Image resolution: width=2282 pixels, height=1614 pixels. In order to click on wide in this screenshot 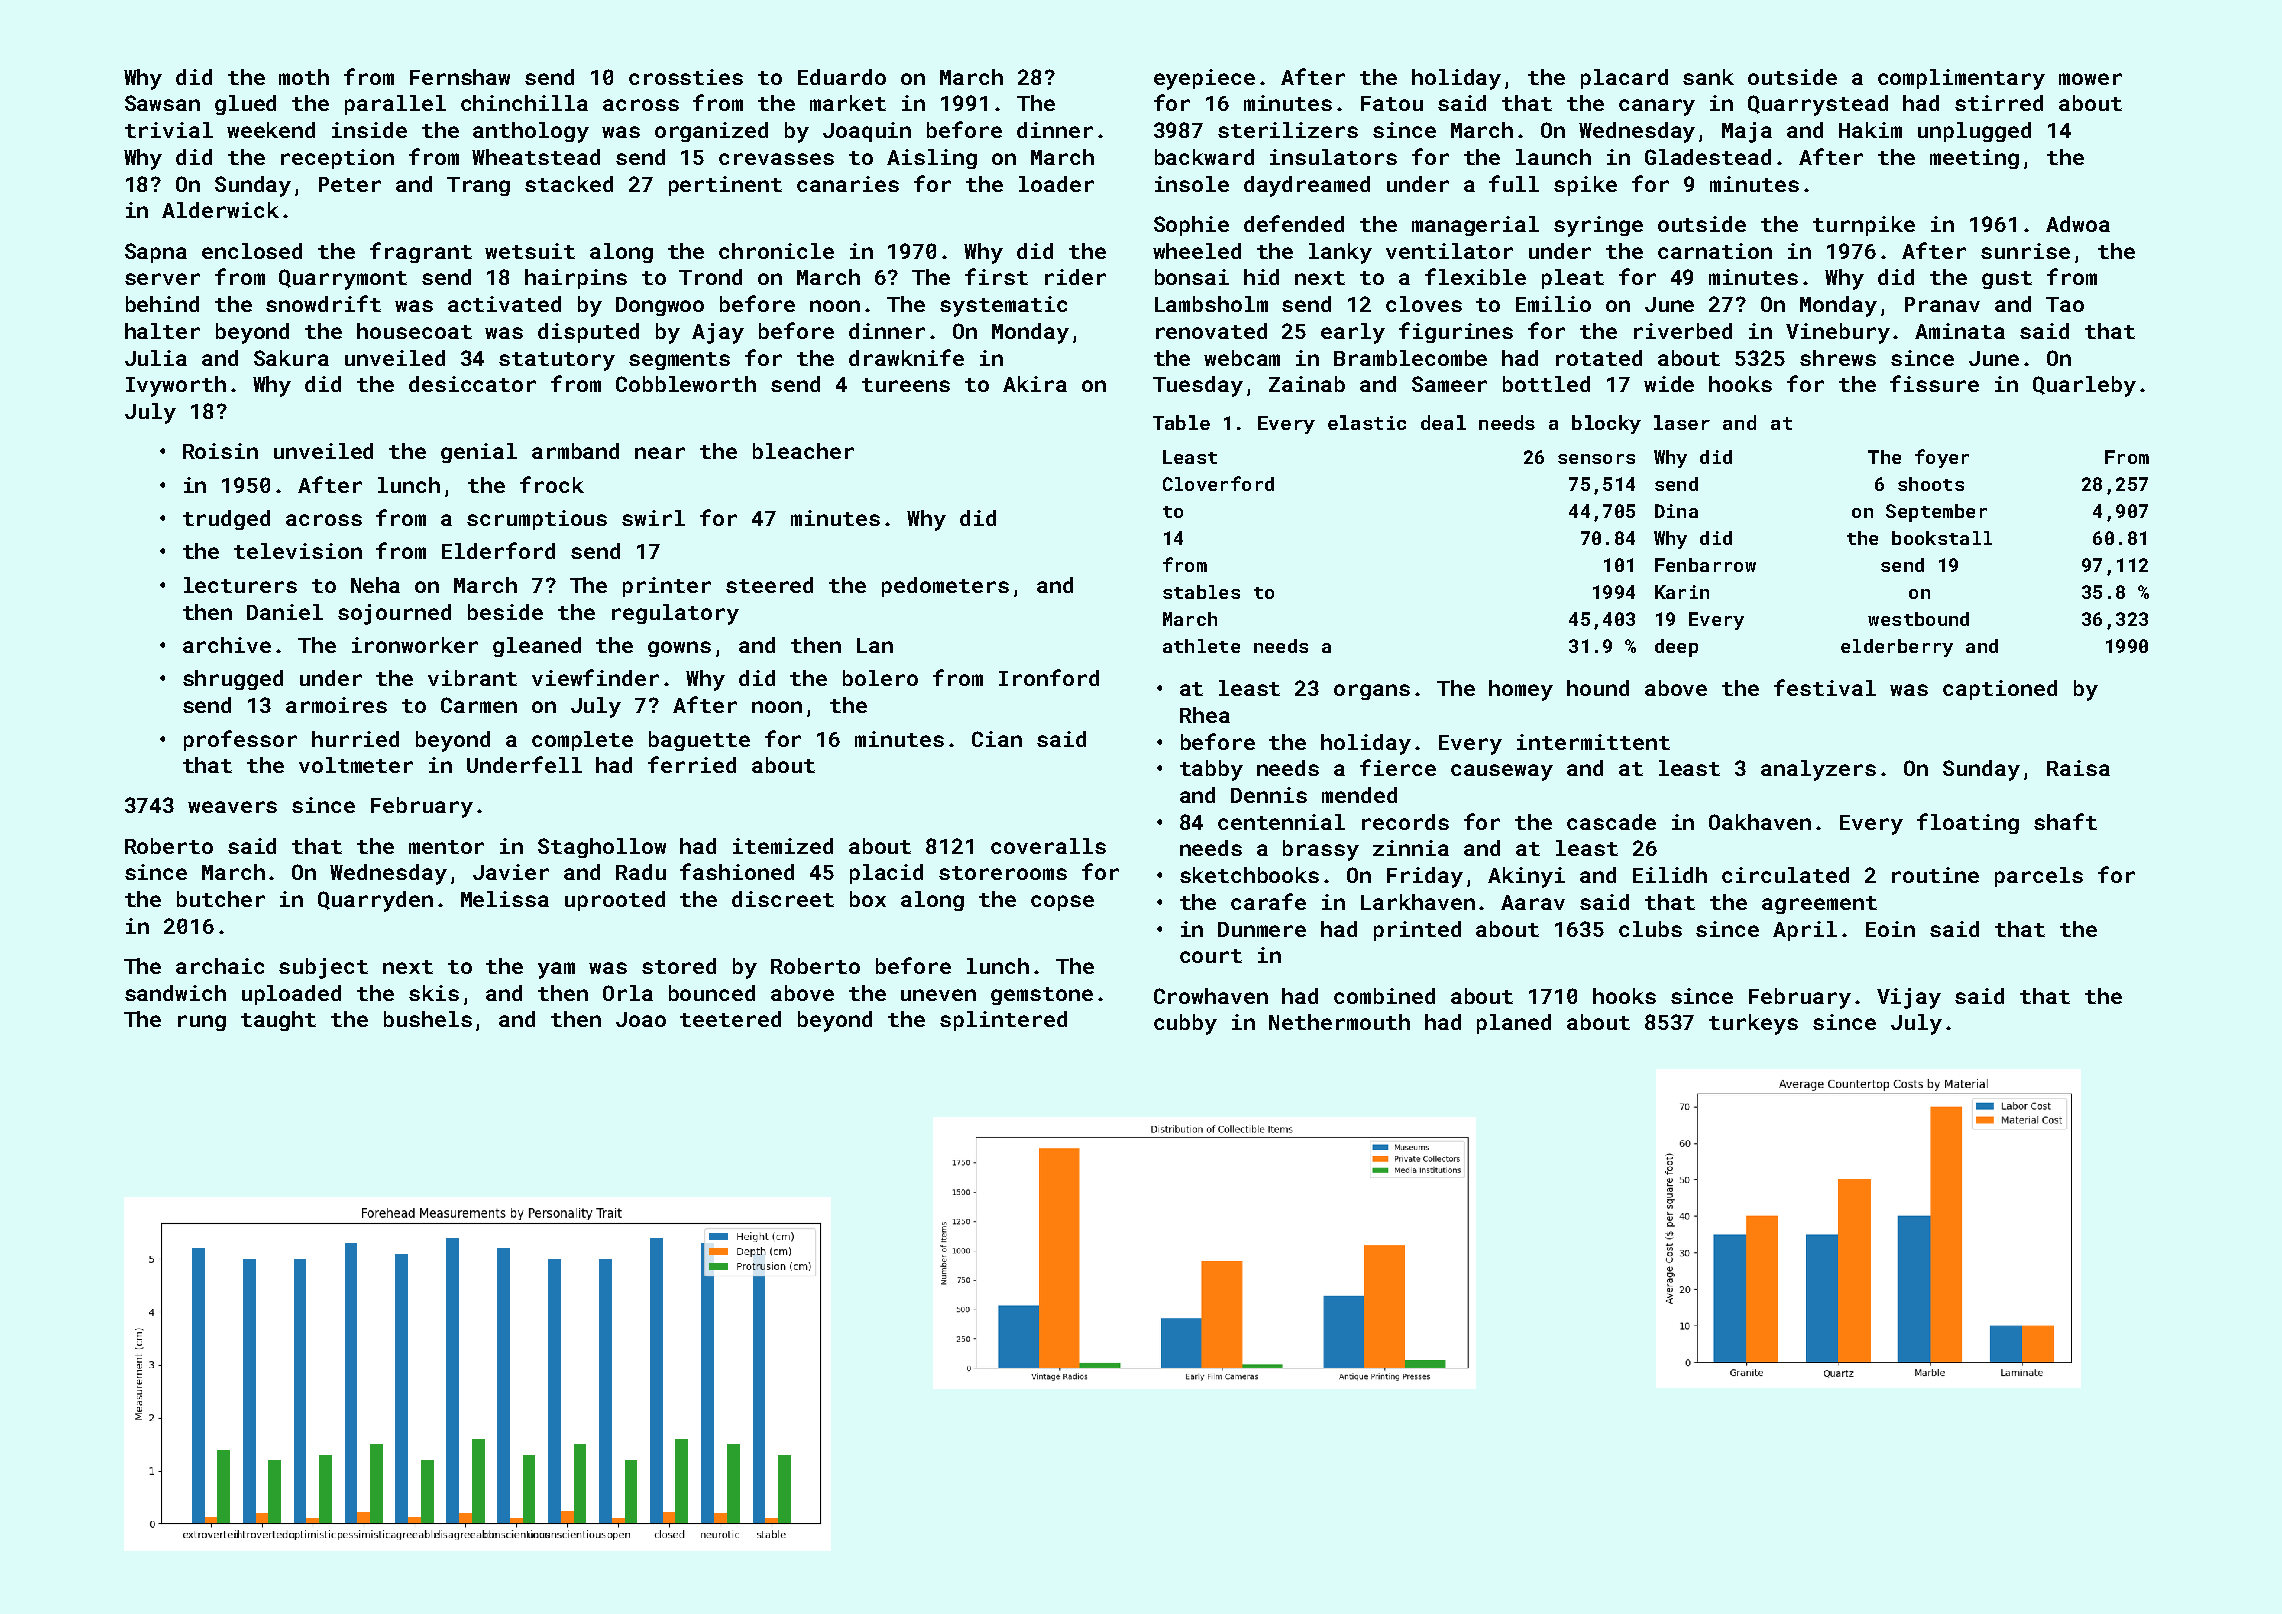, I will do `click(1669, 384)`.
